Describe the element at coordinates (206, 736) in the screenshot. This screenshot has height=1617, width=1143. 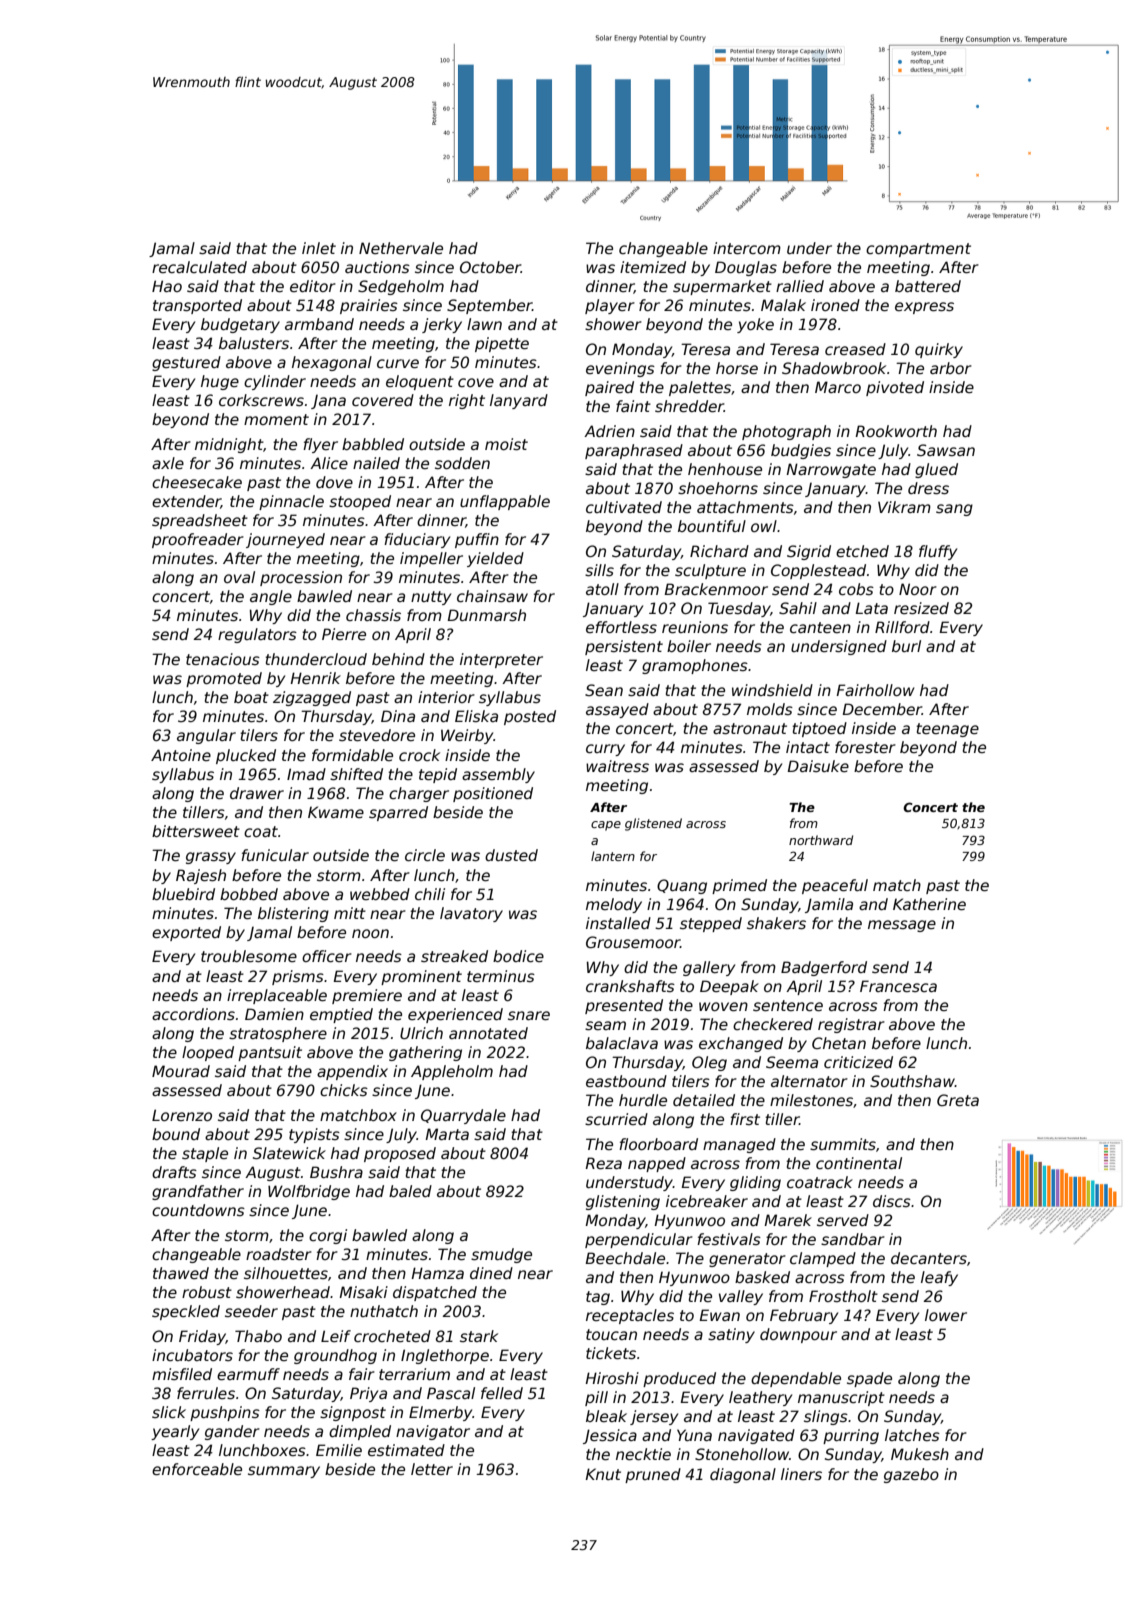
I see `angular` at that location.
